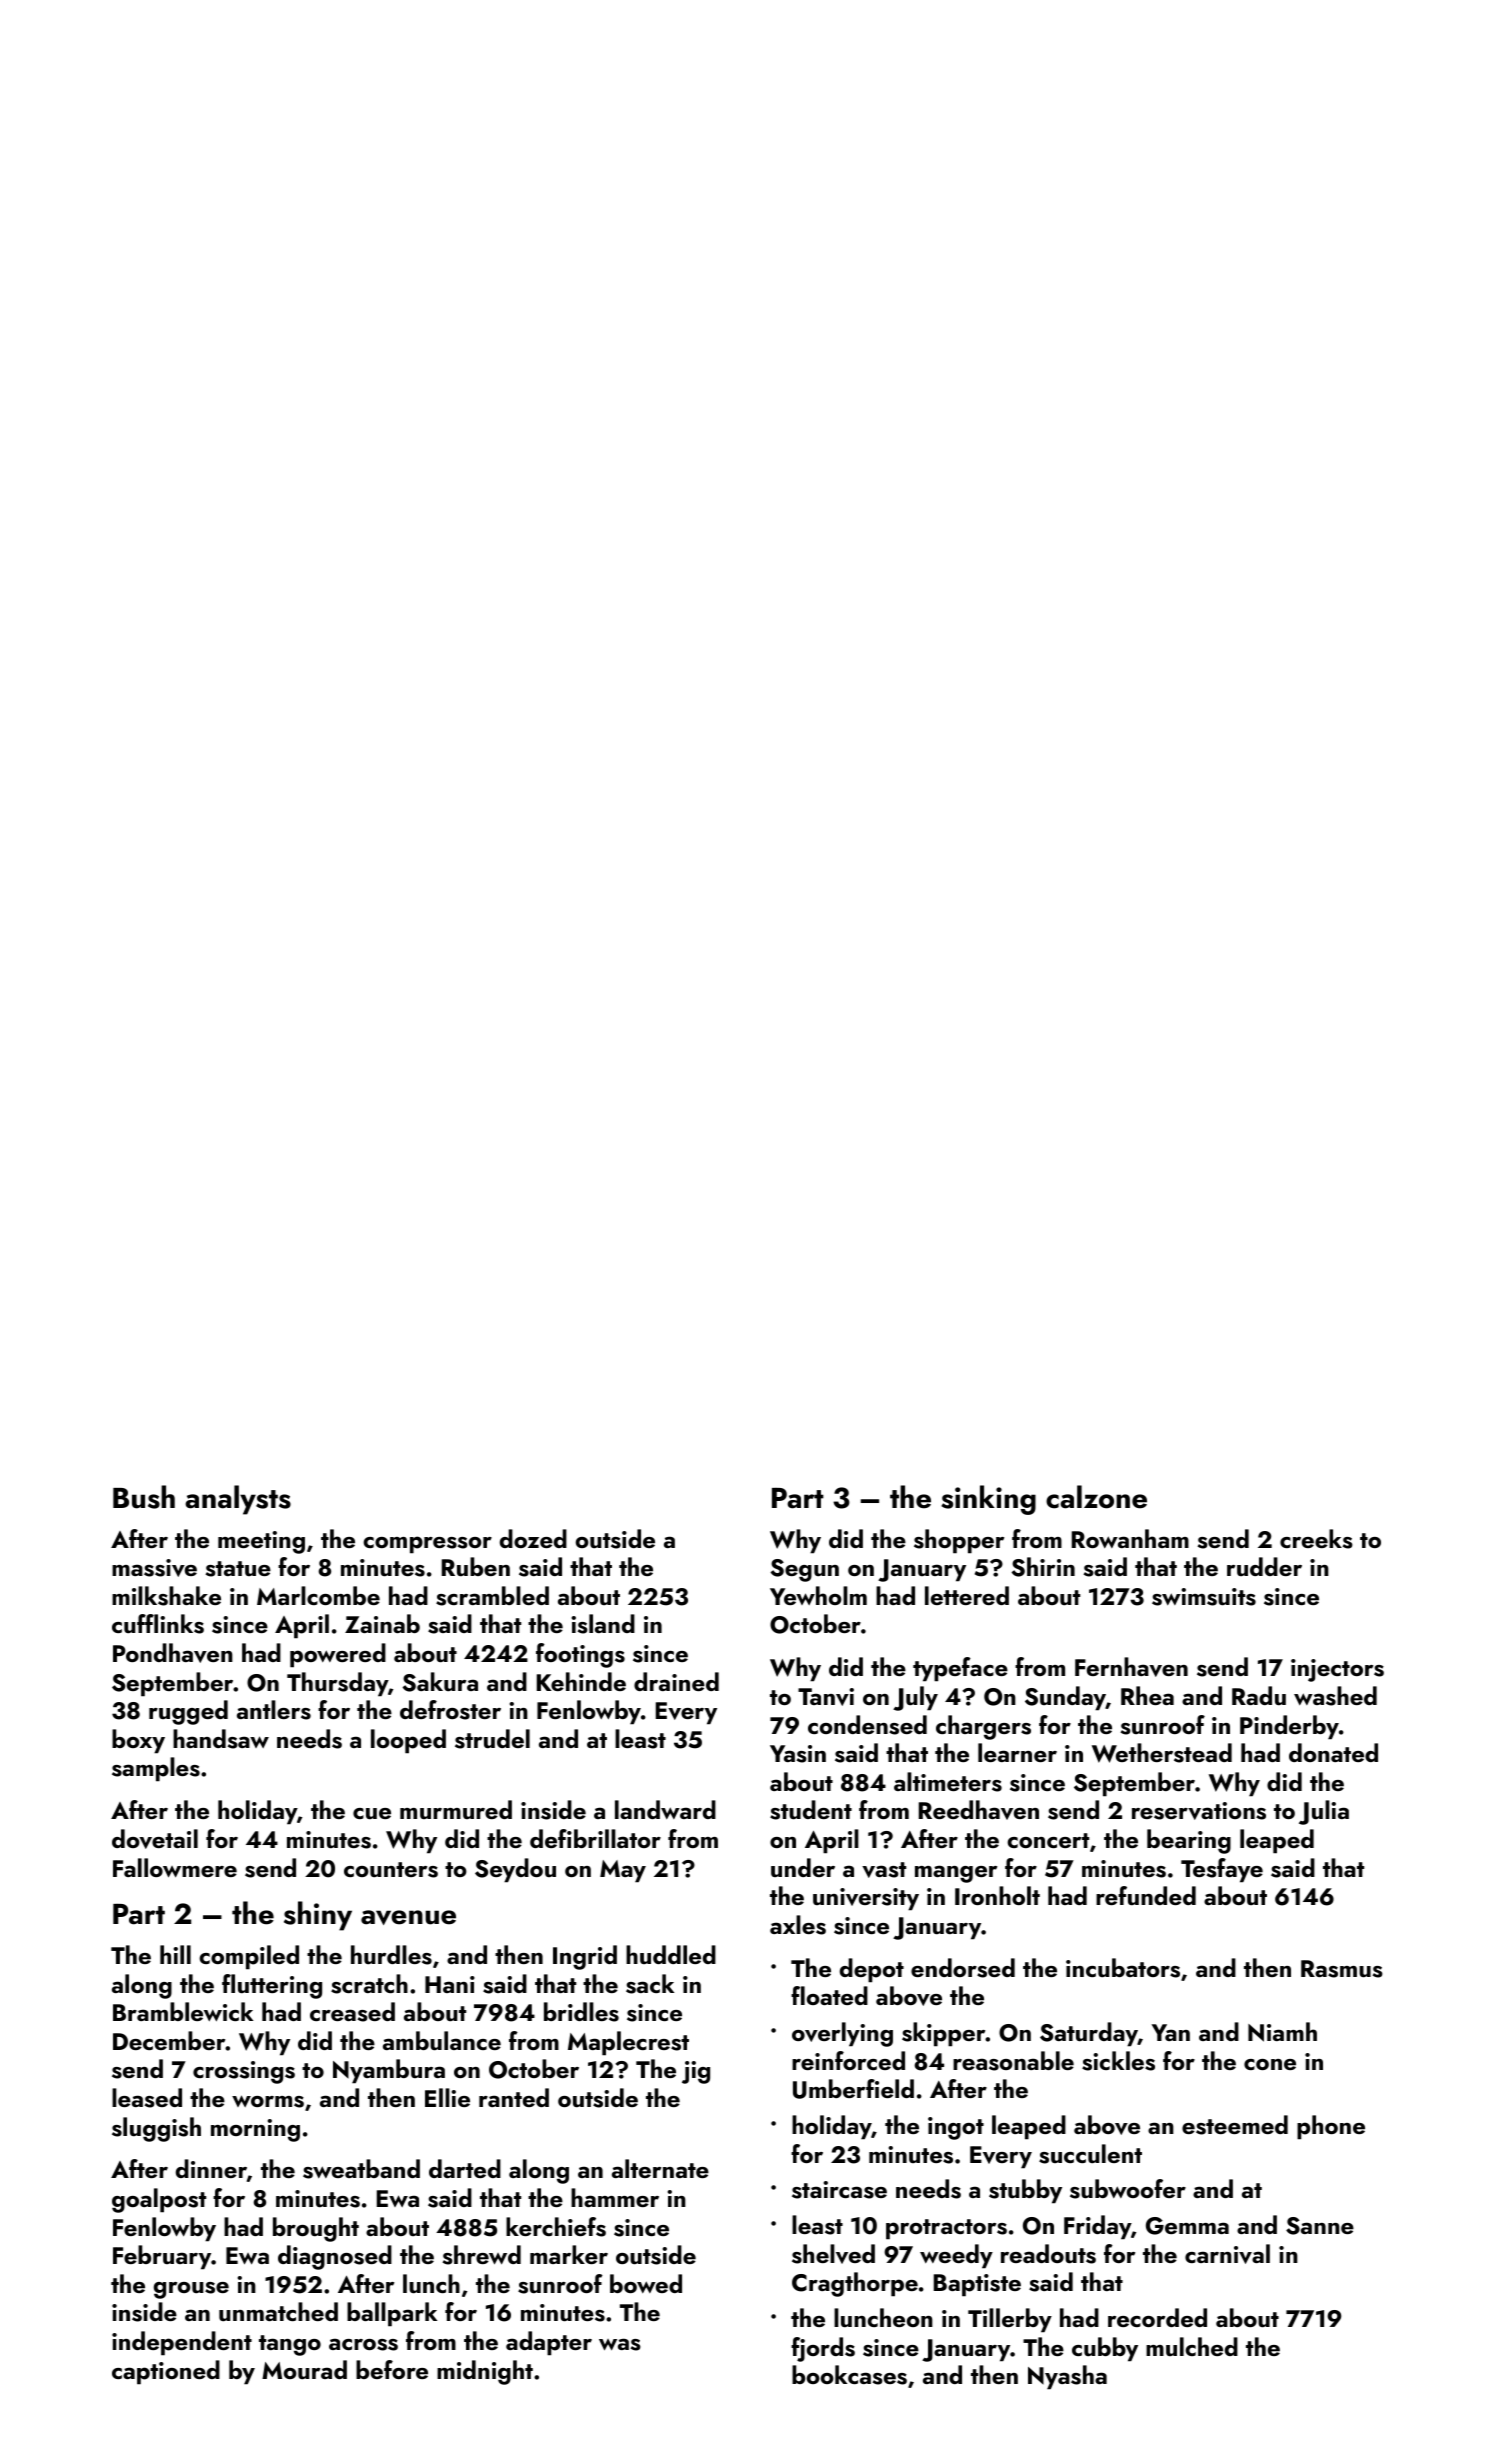 This document has width=1496, height=2464. What do you see at coordinates (338, 1655) in the document?
I see `powered` at bounding box center [338, 1655].
